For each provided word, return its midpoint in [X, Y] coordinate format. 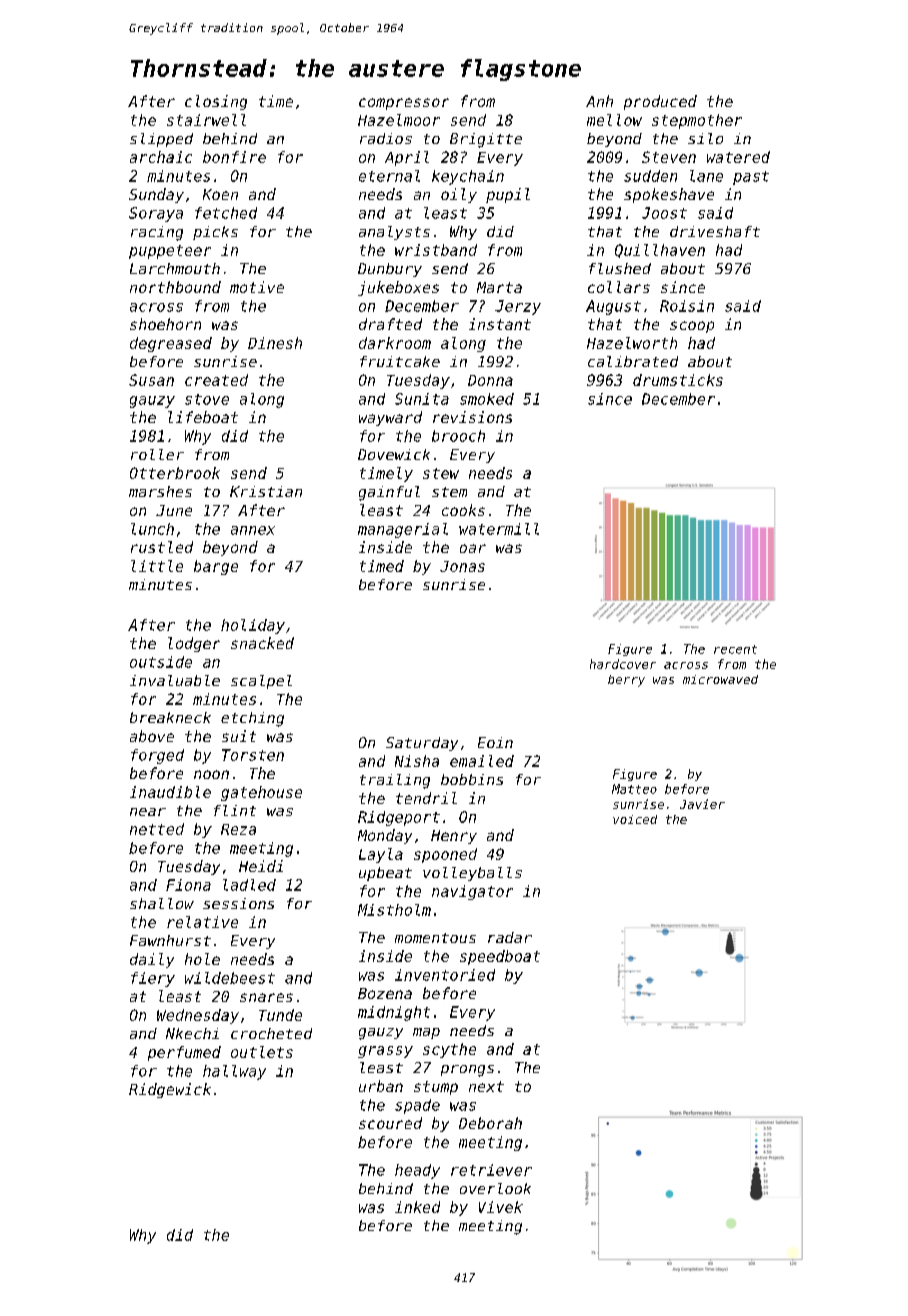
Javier [702, 804]
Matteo [634, 789]
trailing [395, 781]
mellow [614, 120]
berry [626, 681]
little [157, 566]
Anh [599, 101]
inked [417, 1207]
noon [211, 774]
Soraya [156, 214]
